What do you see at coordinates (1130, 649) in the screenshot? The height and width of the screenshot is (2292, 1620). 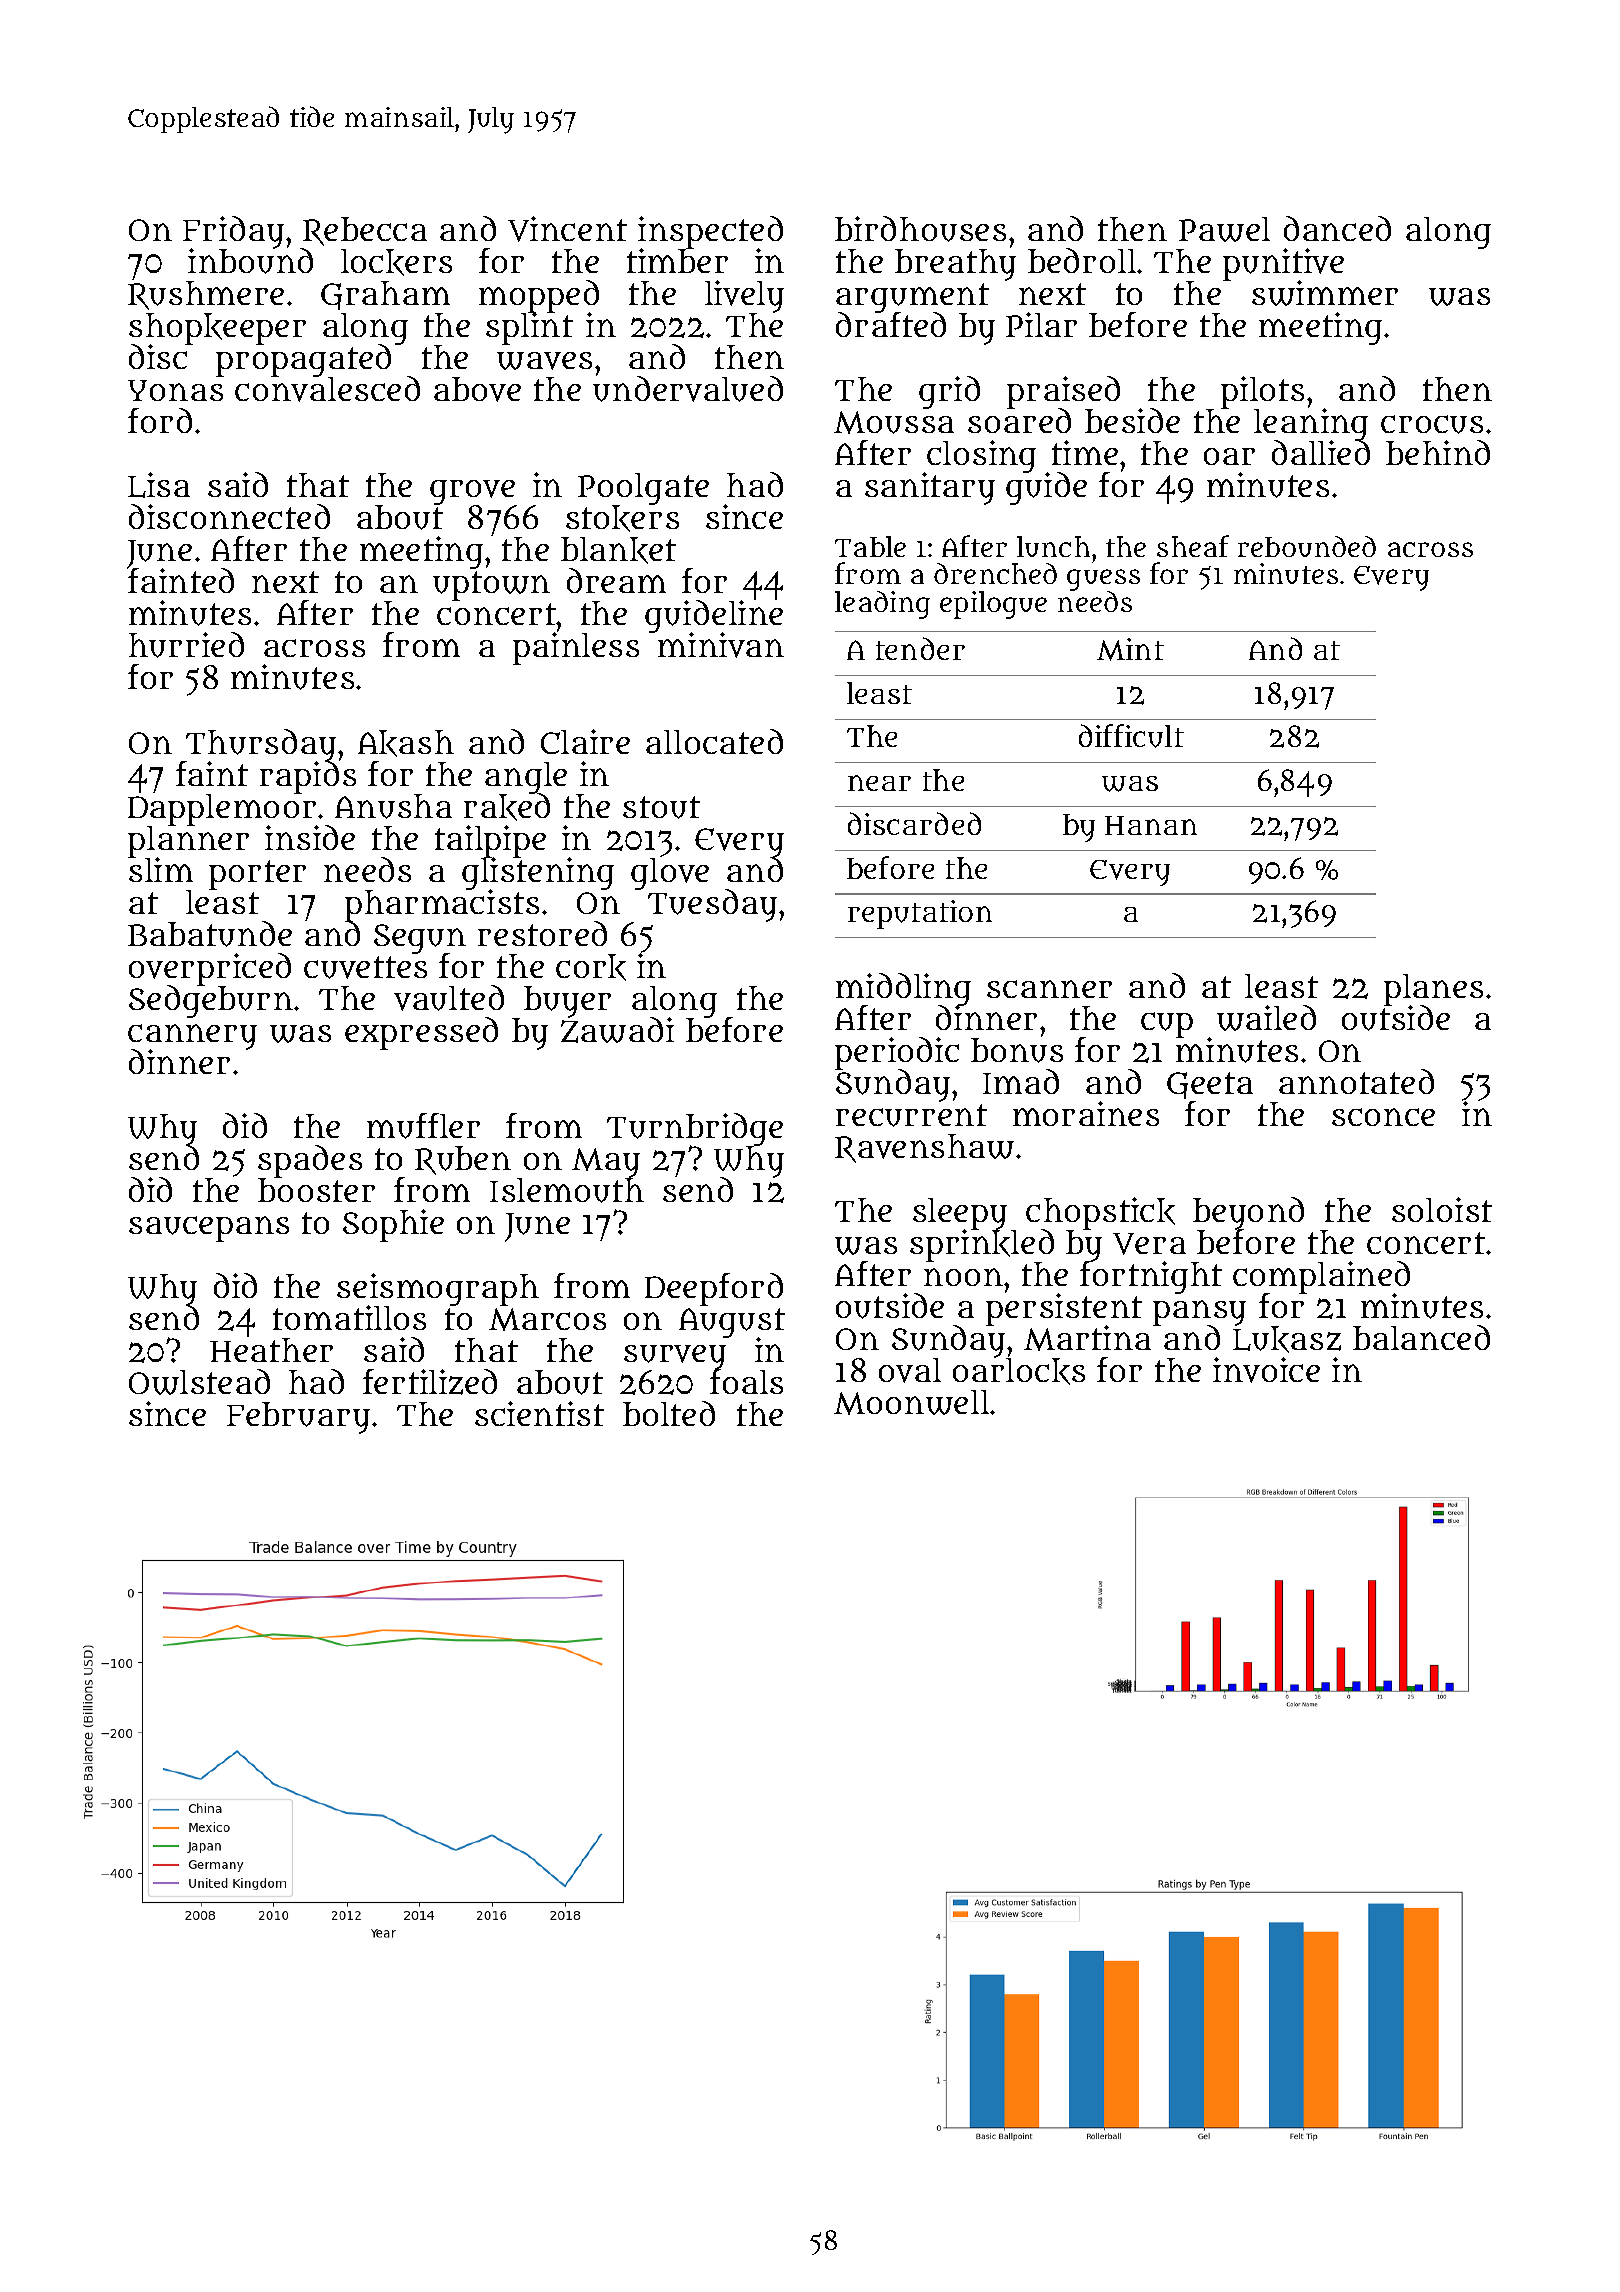 I see `Mint` at bounding box center [1130, 649].
